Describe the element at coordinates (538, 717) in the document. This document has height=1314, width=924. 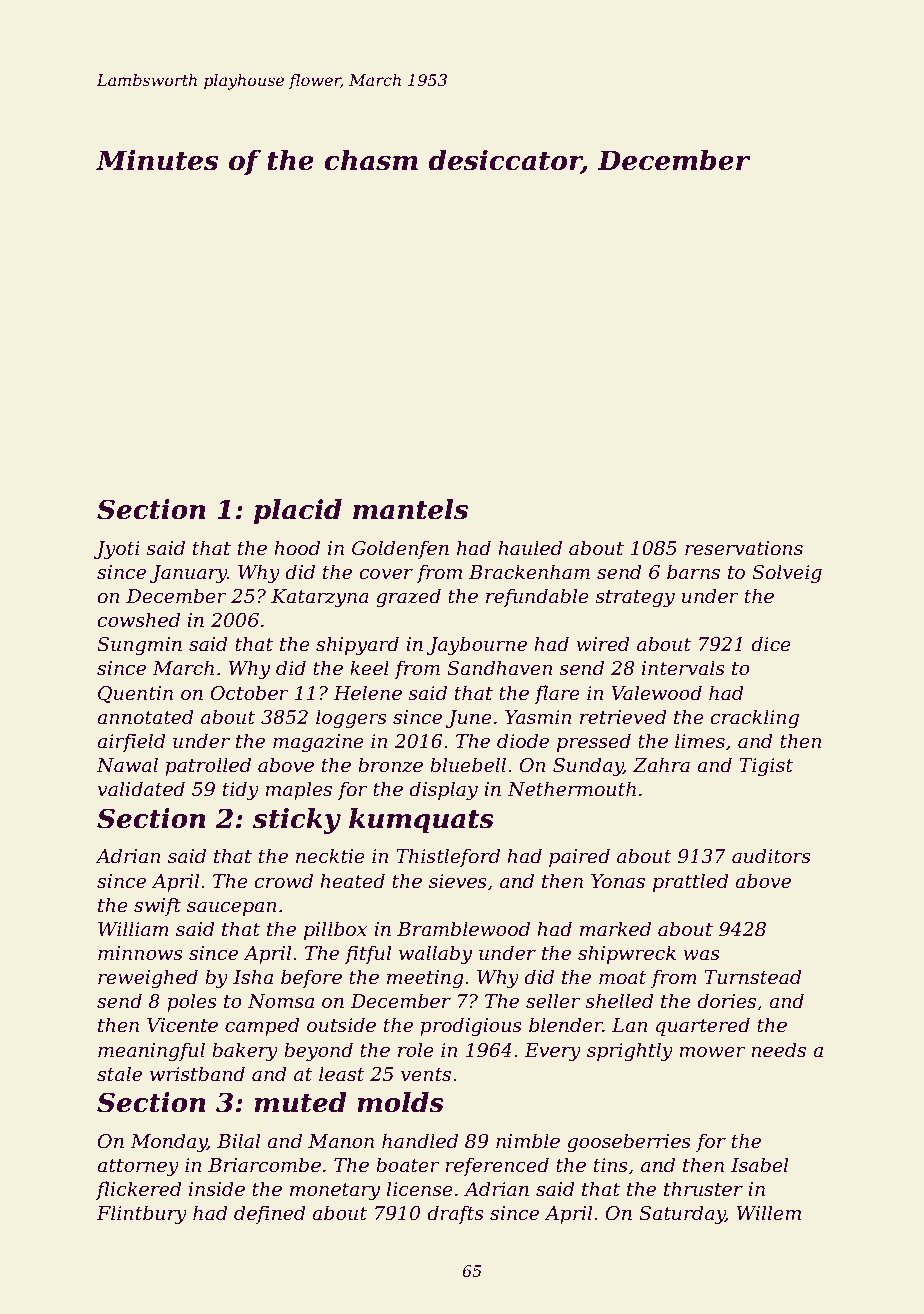
I see `Yasmin` at that location.
